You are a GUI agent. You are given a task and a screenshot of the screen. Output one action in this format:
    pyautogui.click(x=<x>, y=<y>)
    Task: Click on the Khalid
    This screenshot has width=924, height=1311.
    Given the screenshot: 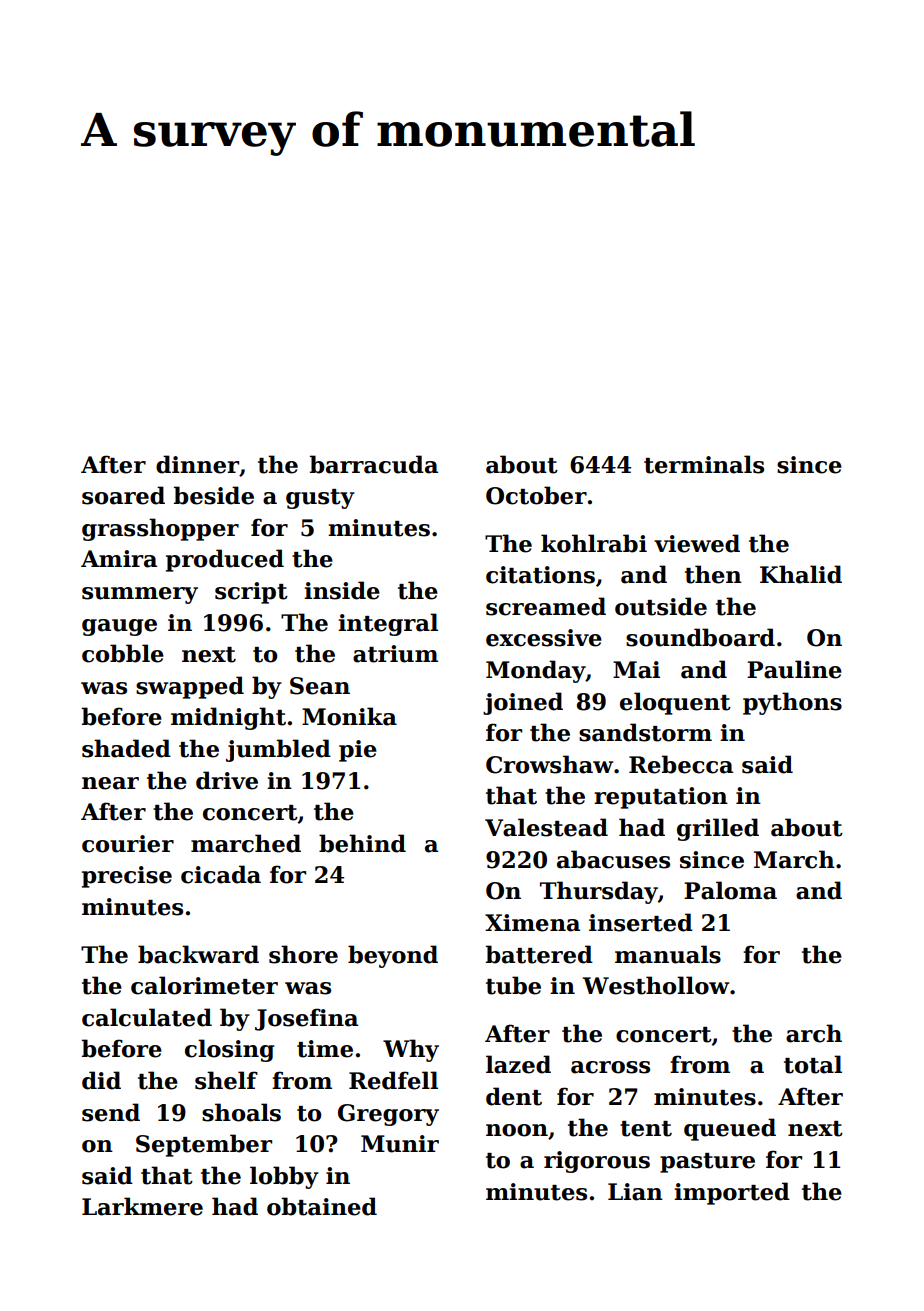 What is the action you would take?
    pyautogui.click(x=801, y=574)
